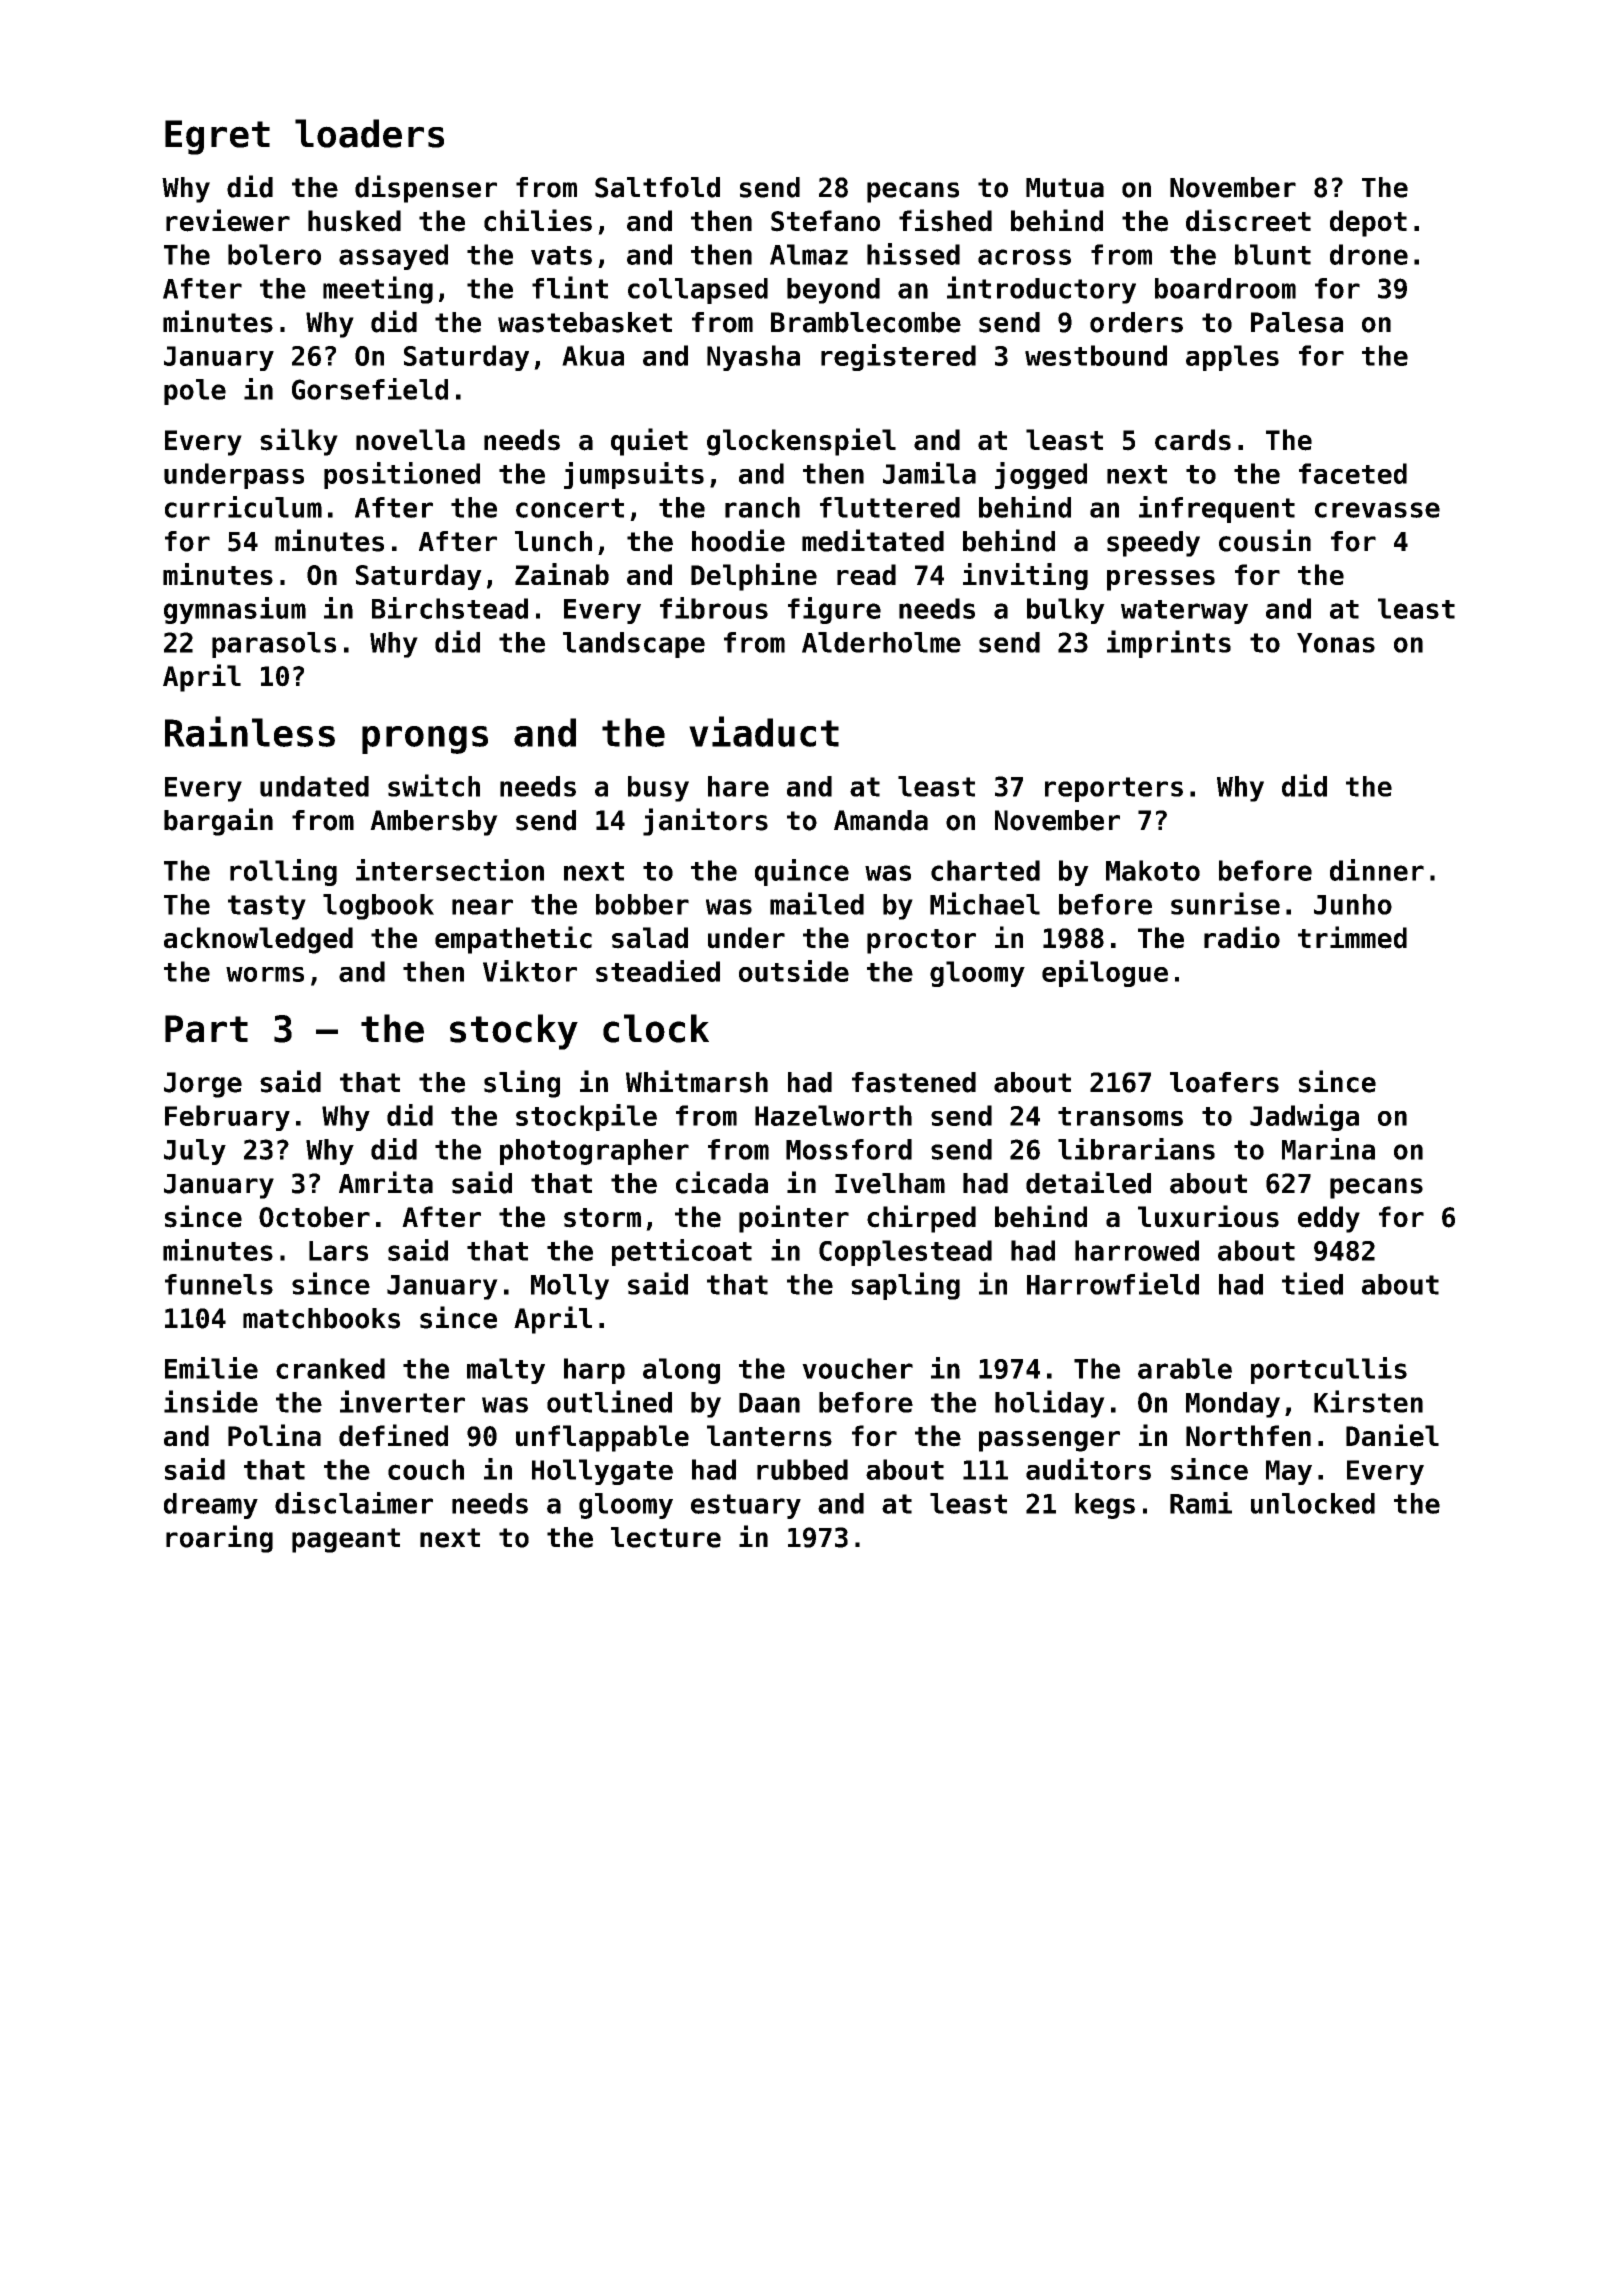  I want to click on boardroom, so click(1225, 288).
